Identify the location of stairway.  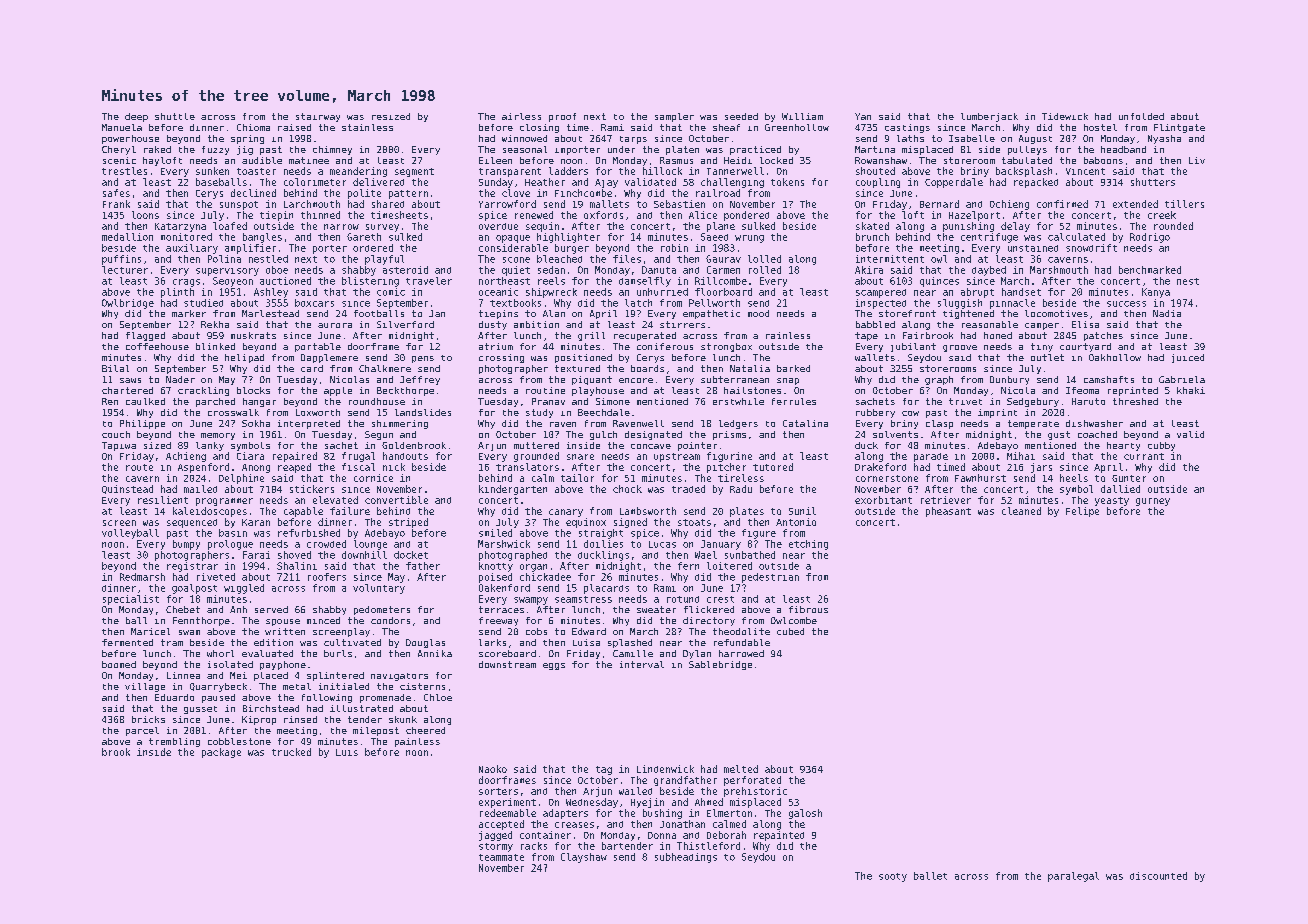
(318, 117).
